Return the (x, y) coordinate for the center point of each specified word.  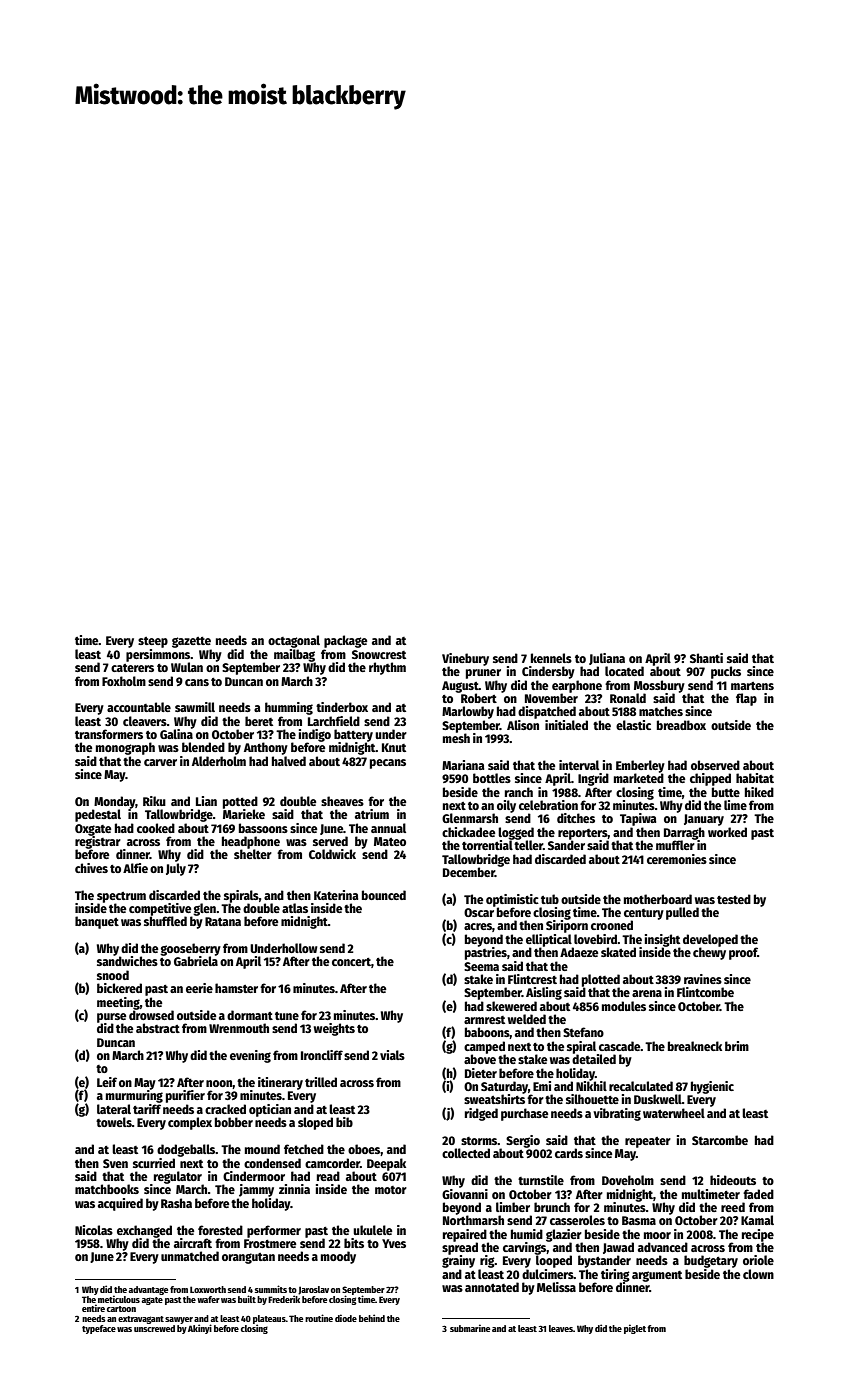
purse (111, 1018)
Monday (115, 802)
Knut (394, 747)
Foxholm (124, 681)
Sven (115, 1163)
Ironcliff (322, 1055)
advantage (148, 1290)
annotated (492, 1287)
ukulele (372, 1230)
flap (746, 699)
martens (752, 686)
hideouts (733, 1180)
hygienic (712, 1087)
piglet (635, 1329)
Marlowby (468, 712)
